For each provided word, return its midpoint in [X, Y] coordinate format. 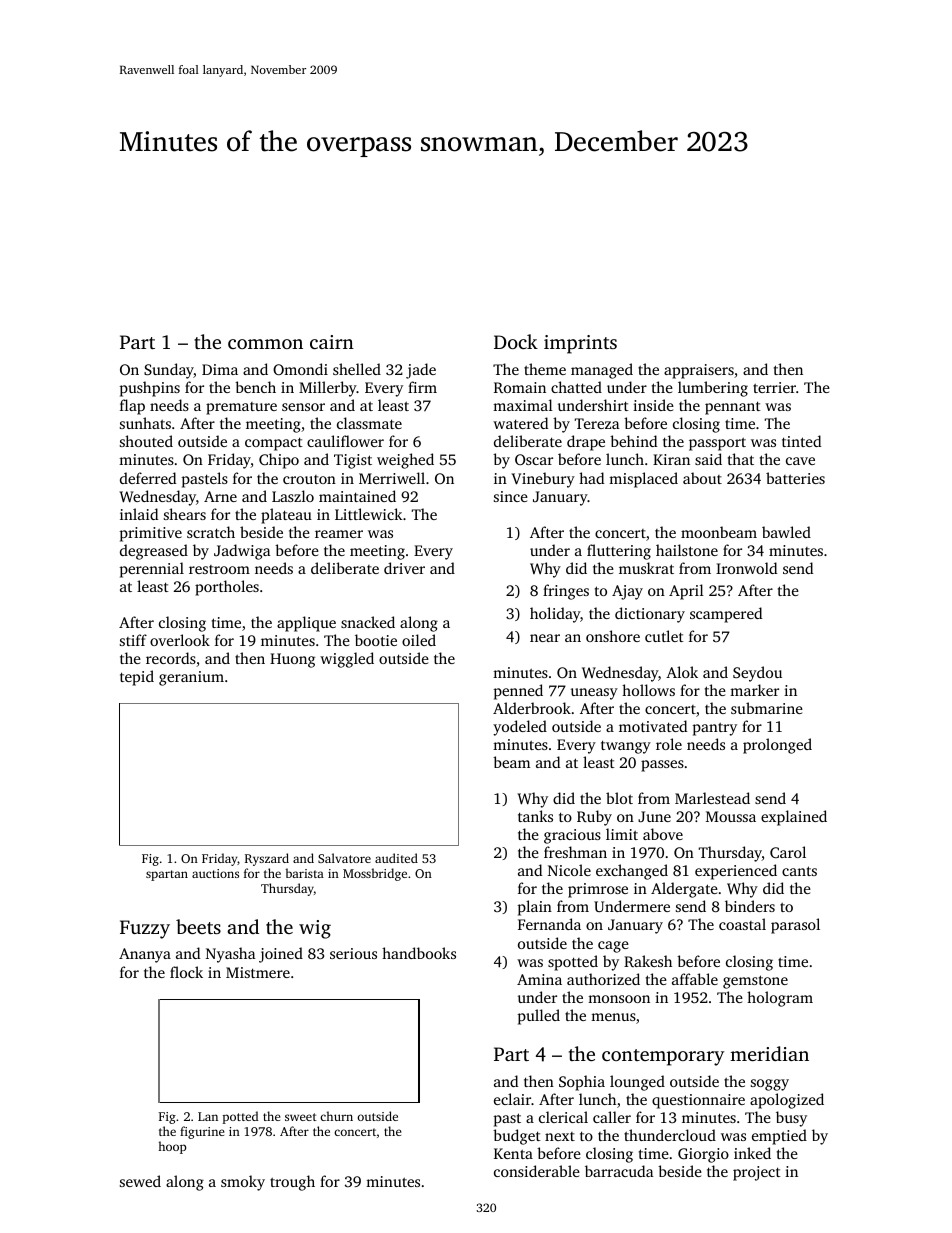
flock [186, 972]
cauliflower [345, 441]
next [560, 1136]
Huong [292, 660]
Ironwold [746, 568]
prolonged [777, 746]
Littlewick [369, 514]
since [511, 496]
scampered [726, 615]
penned [518, 692]
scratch [211, 532]
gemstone [755, 982]
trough [292, 1183]
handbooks [419, 953]
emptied [779, 1137]
